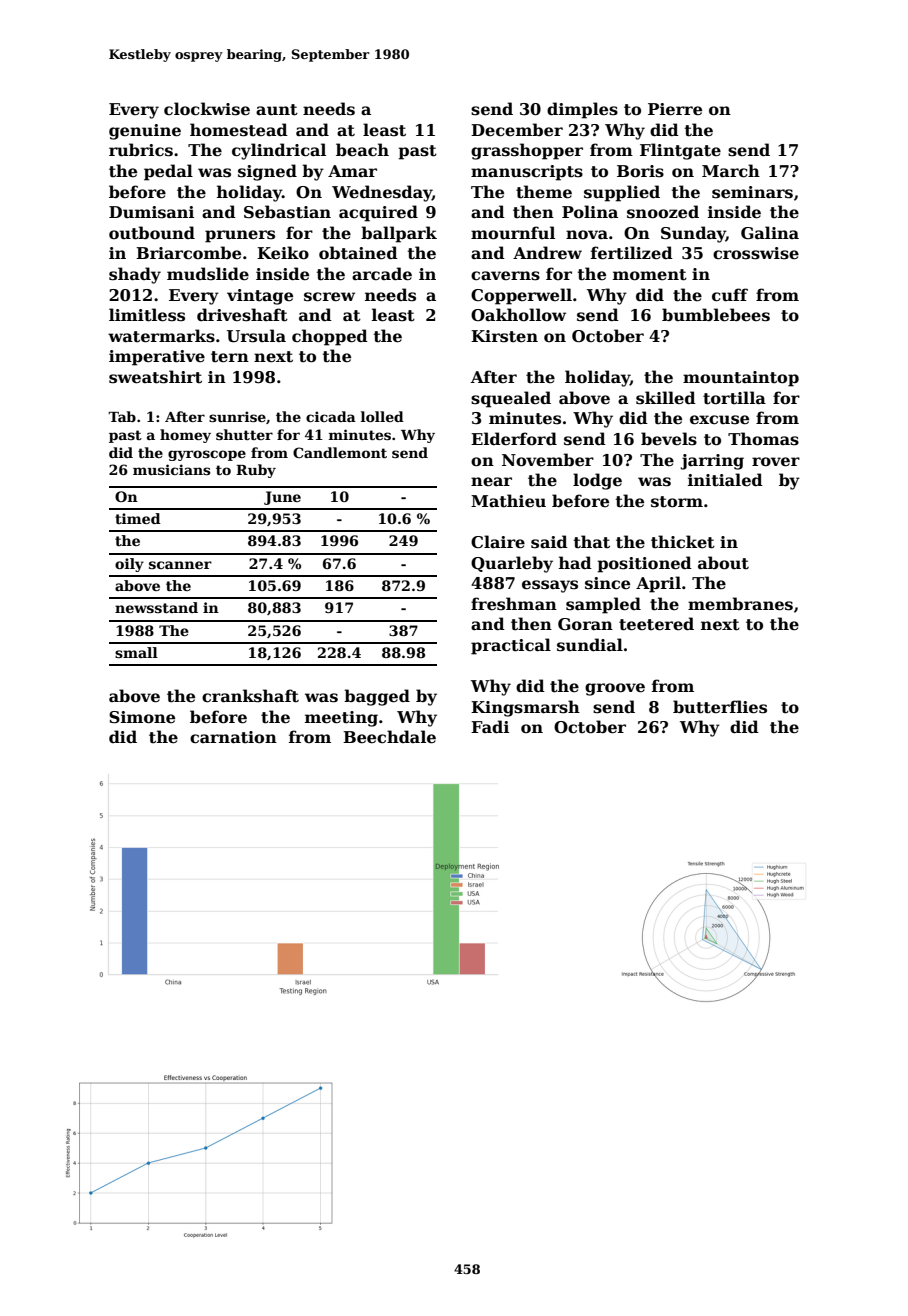  Describe the element at coordinates (267, 172) in the screenshot. I see `signed` at that location.
